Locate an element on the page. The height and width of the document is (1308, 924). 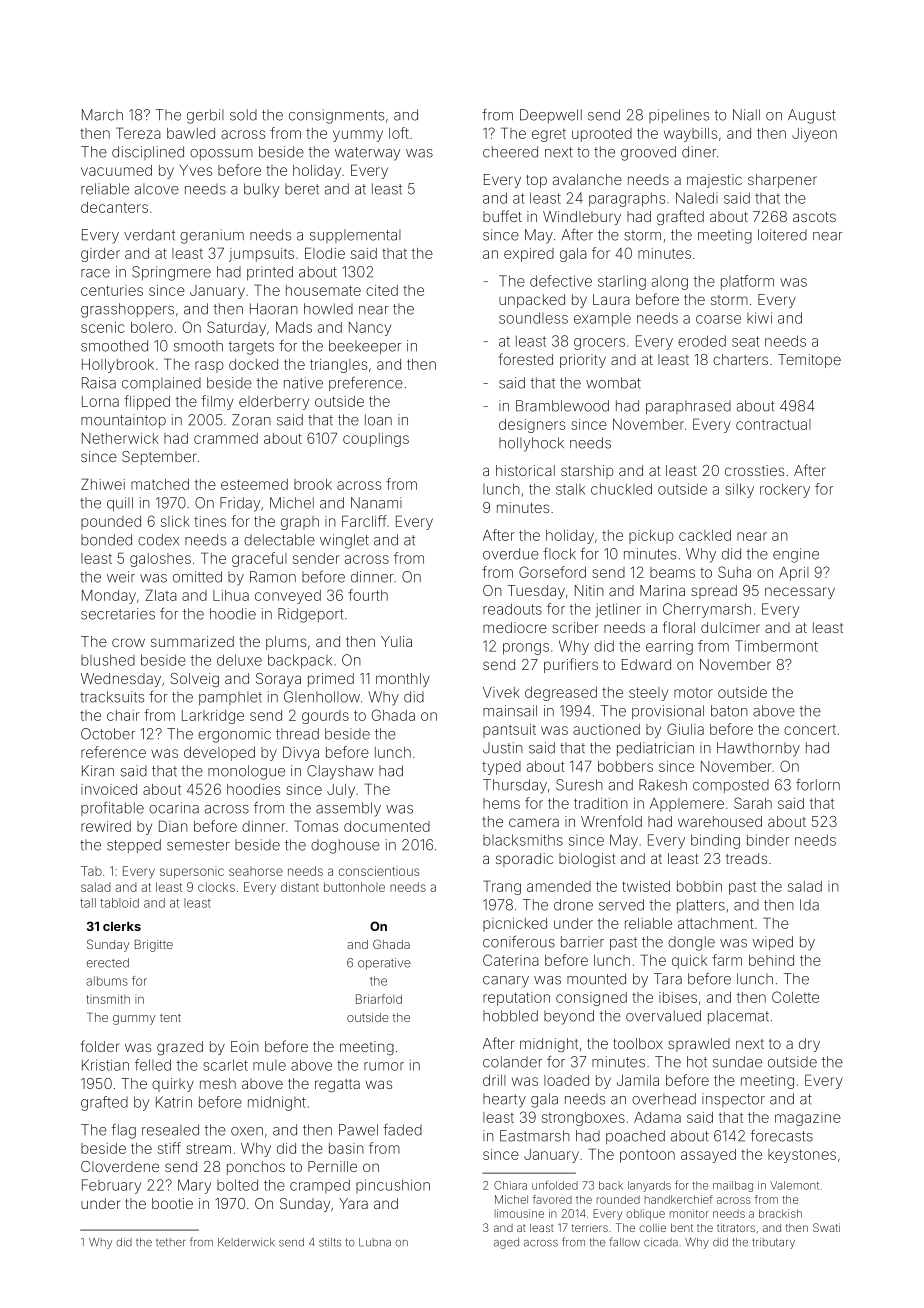
gerbil is located at coordinates (205, 116).
